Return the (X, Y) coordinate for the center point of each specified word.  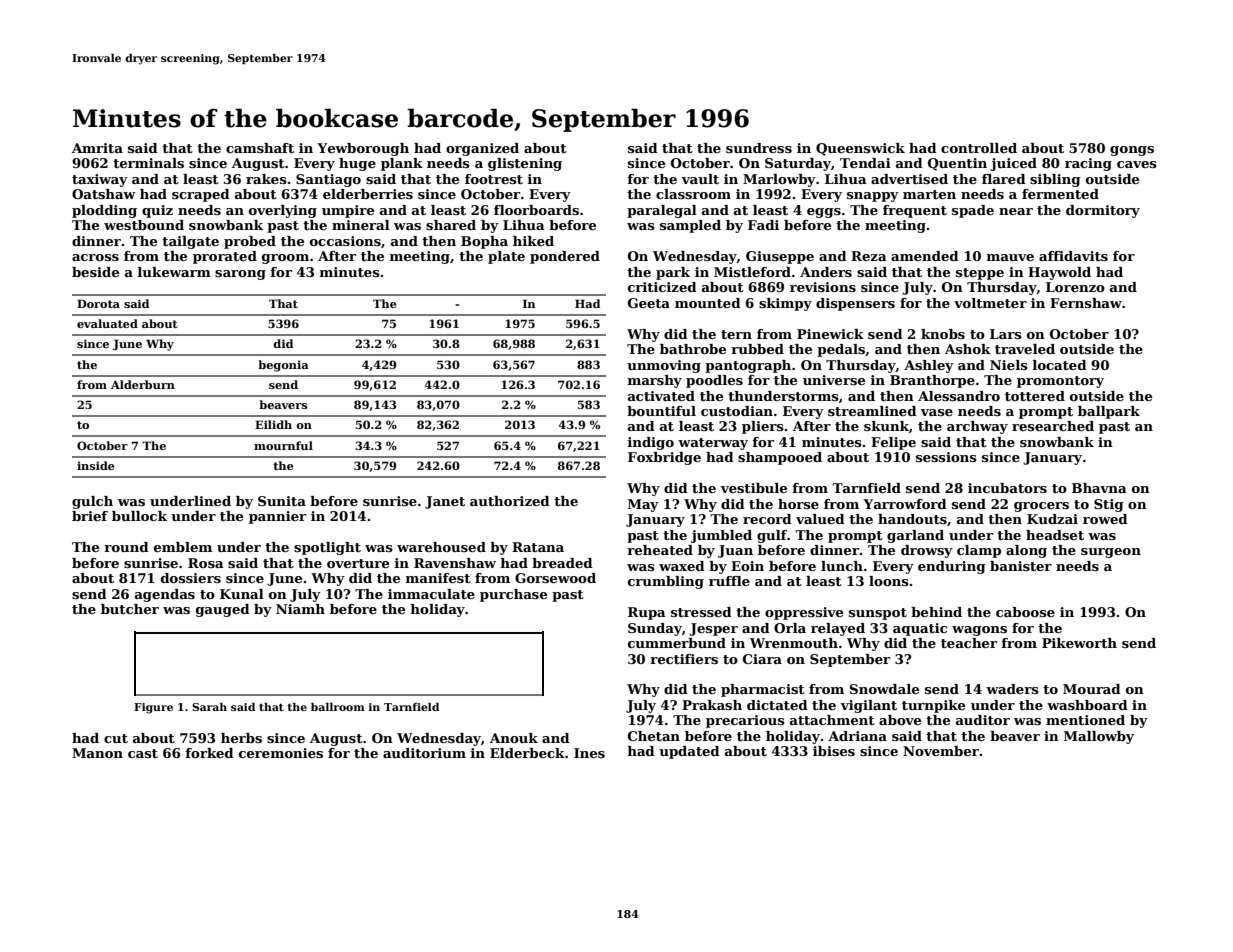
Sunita (282, 501)
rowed (1105, 519)
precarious (745, 721)
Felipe (893, 443)
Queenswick (860, 149)
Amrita (97, 148)
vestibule (753, 488)
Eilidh (273, 424)
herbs (241, 738)
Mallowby (1099, 737)
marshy (655, 381)
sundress (759, 148)
